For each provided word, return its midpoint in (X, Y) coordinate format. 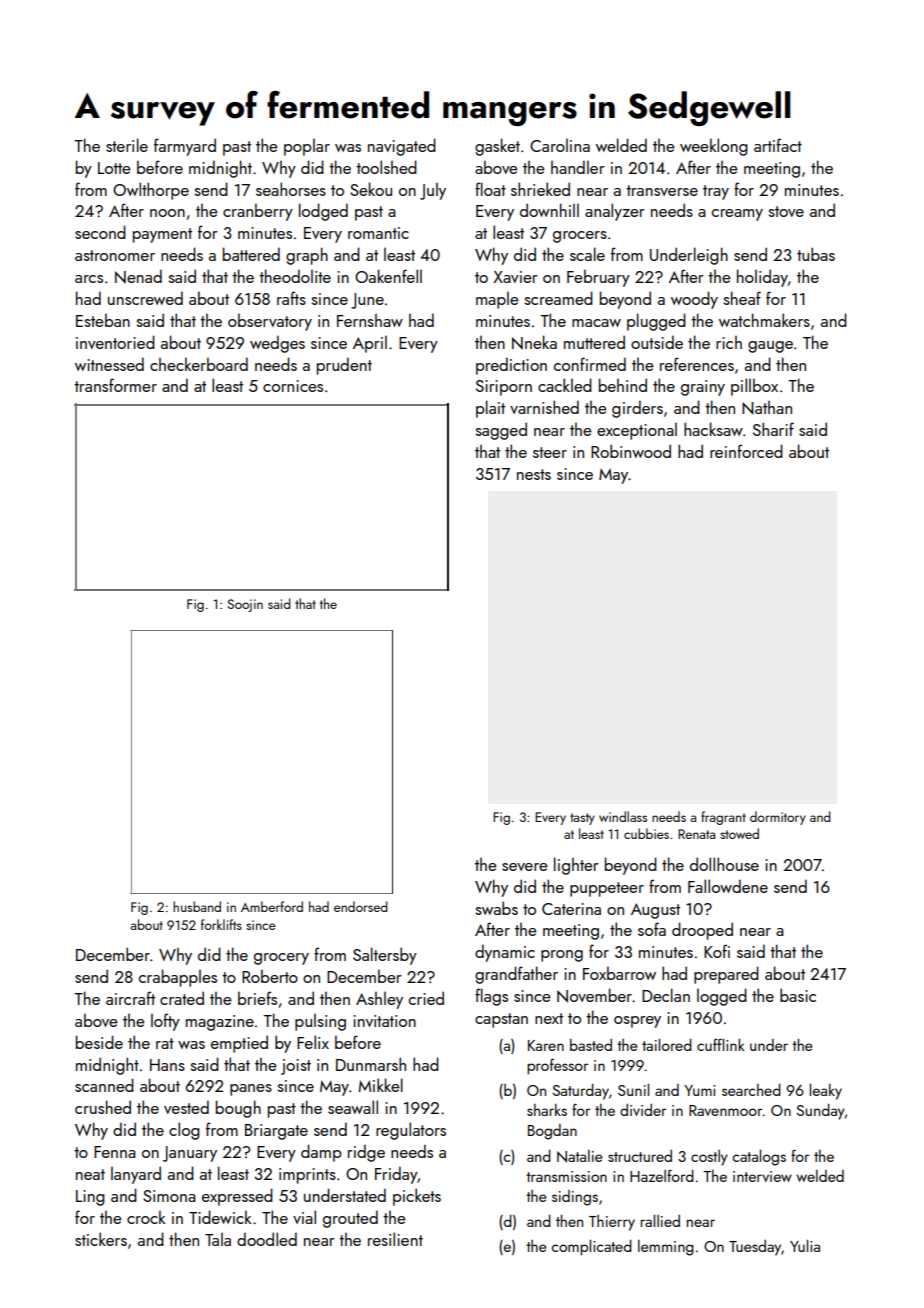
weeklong (714, 147)
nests (534, 474)
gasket (497, 147)
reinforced (746, 451)
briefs (257, 998)
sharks (547, 1110)
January (190, 1154)
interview (762, 1176)
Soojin (245, 605)
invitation (384, 1021)
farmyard (185, 147)
